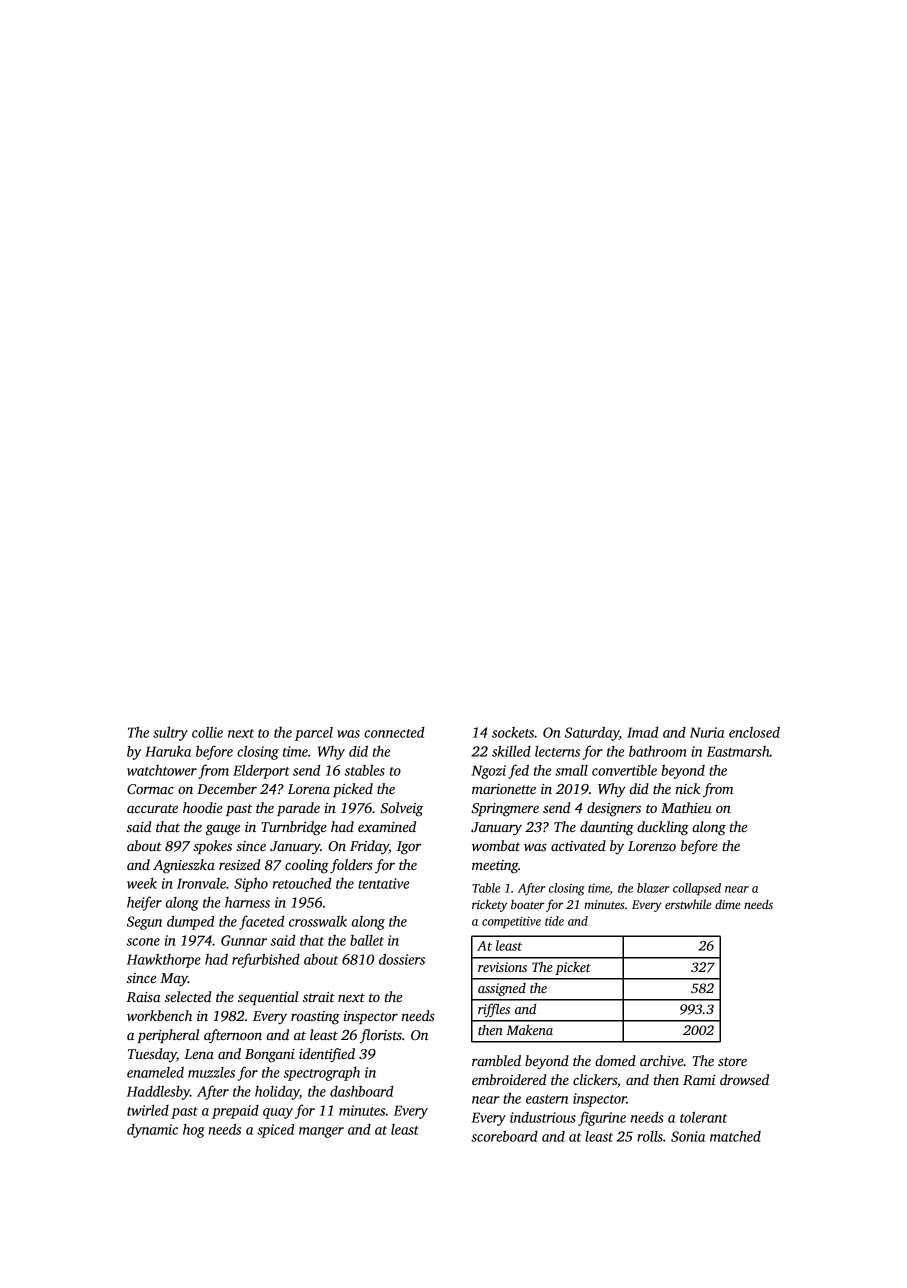 The width and height of the screenshot is (907, 1288). Describe the element at coordinates (307, 866) in the screenshot. I see `cooling` at that location.
